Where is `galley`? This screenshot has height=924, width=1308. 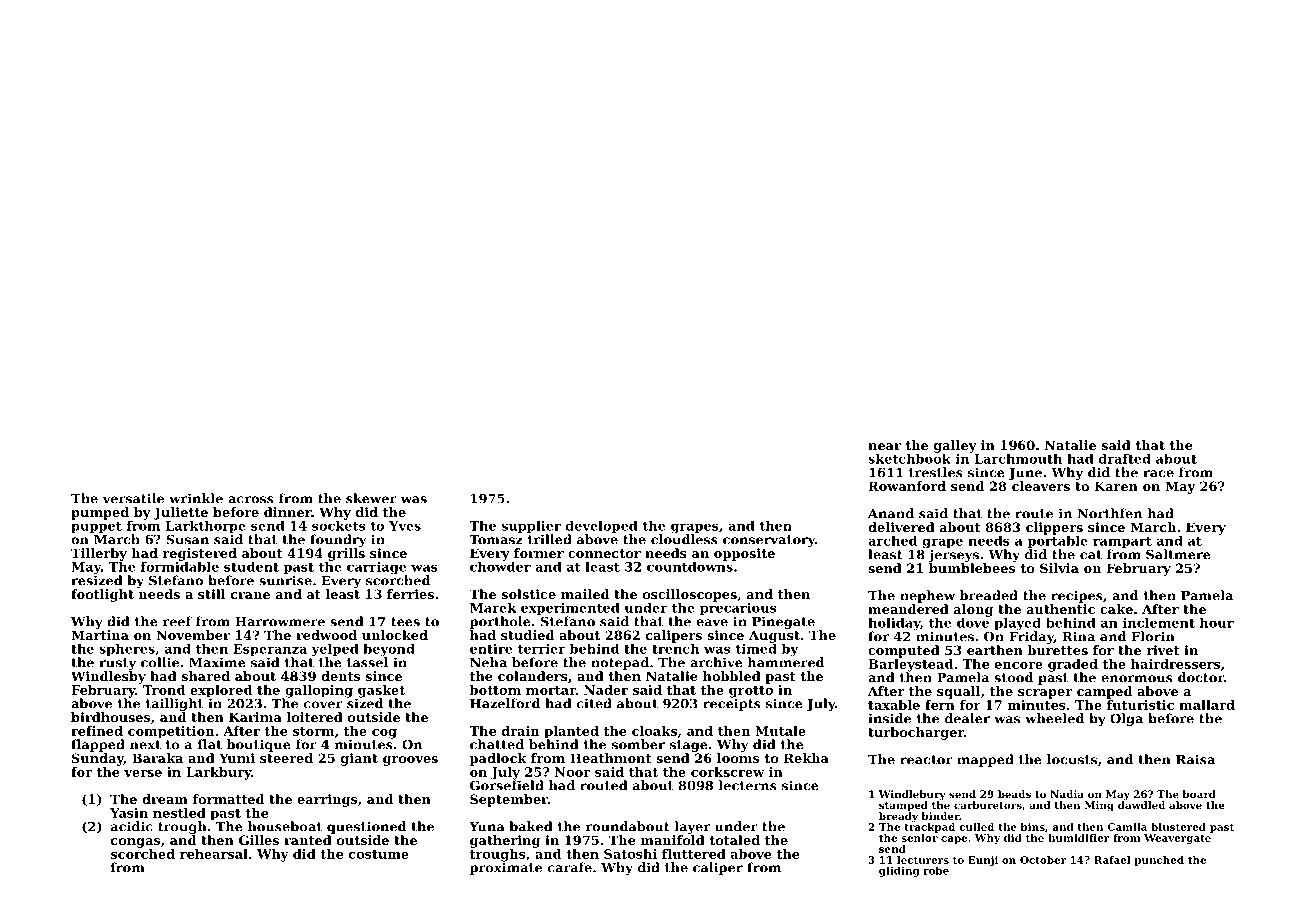 galley is located at coordinates (955, 446).
